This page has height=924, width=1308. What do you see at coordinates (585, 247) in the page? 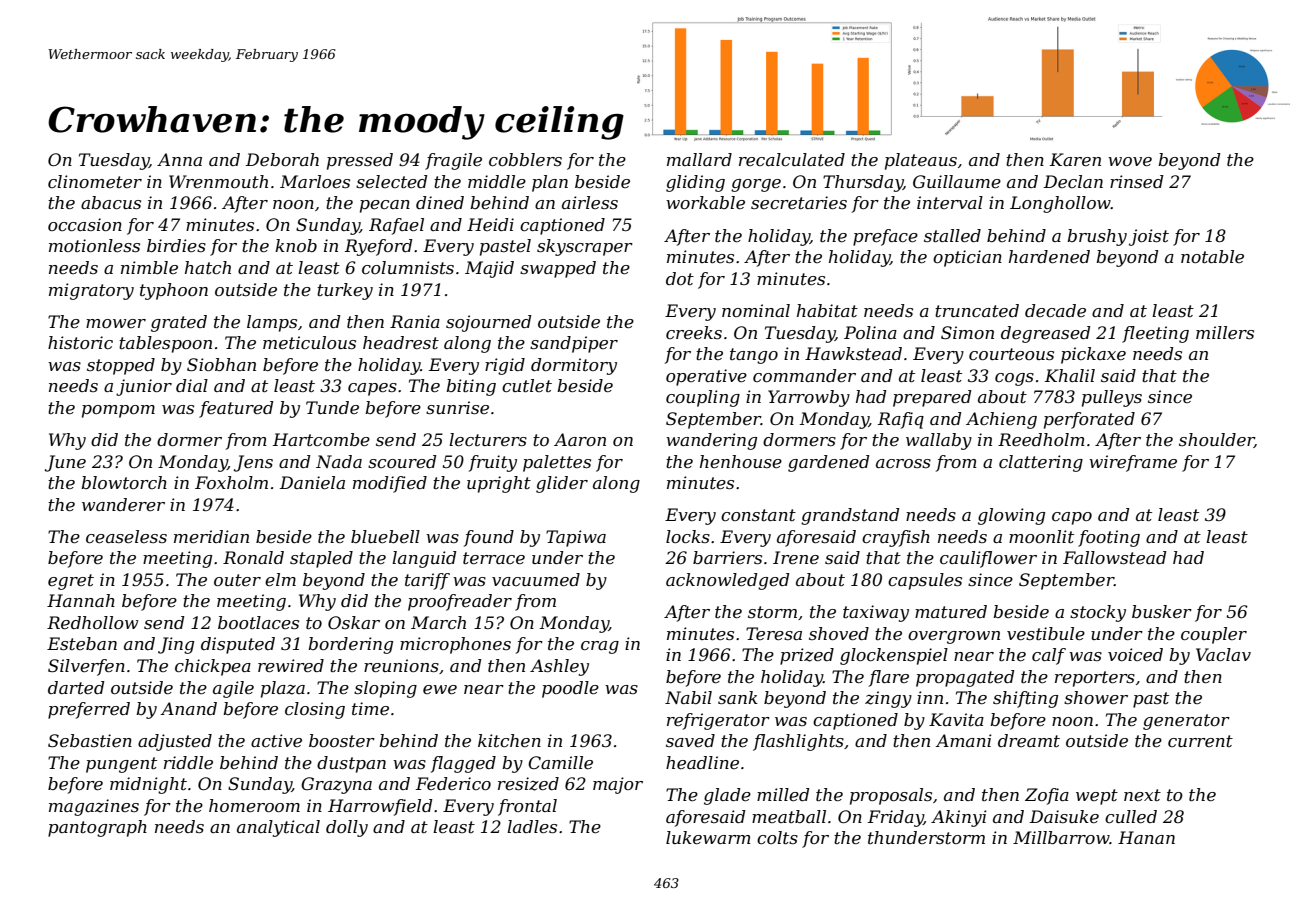
I see `skyscraper` at bounding box center [585, 247].
